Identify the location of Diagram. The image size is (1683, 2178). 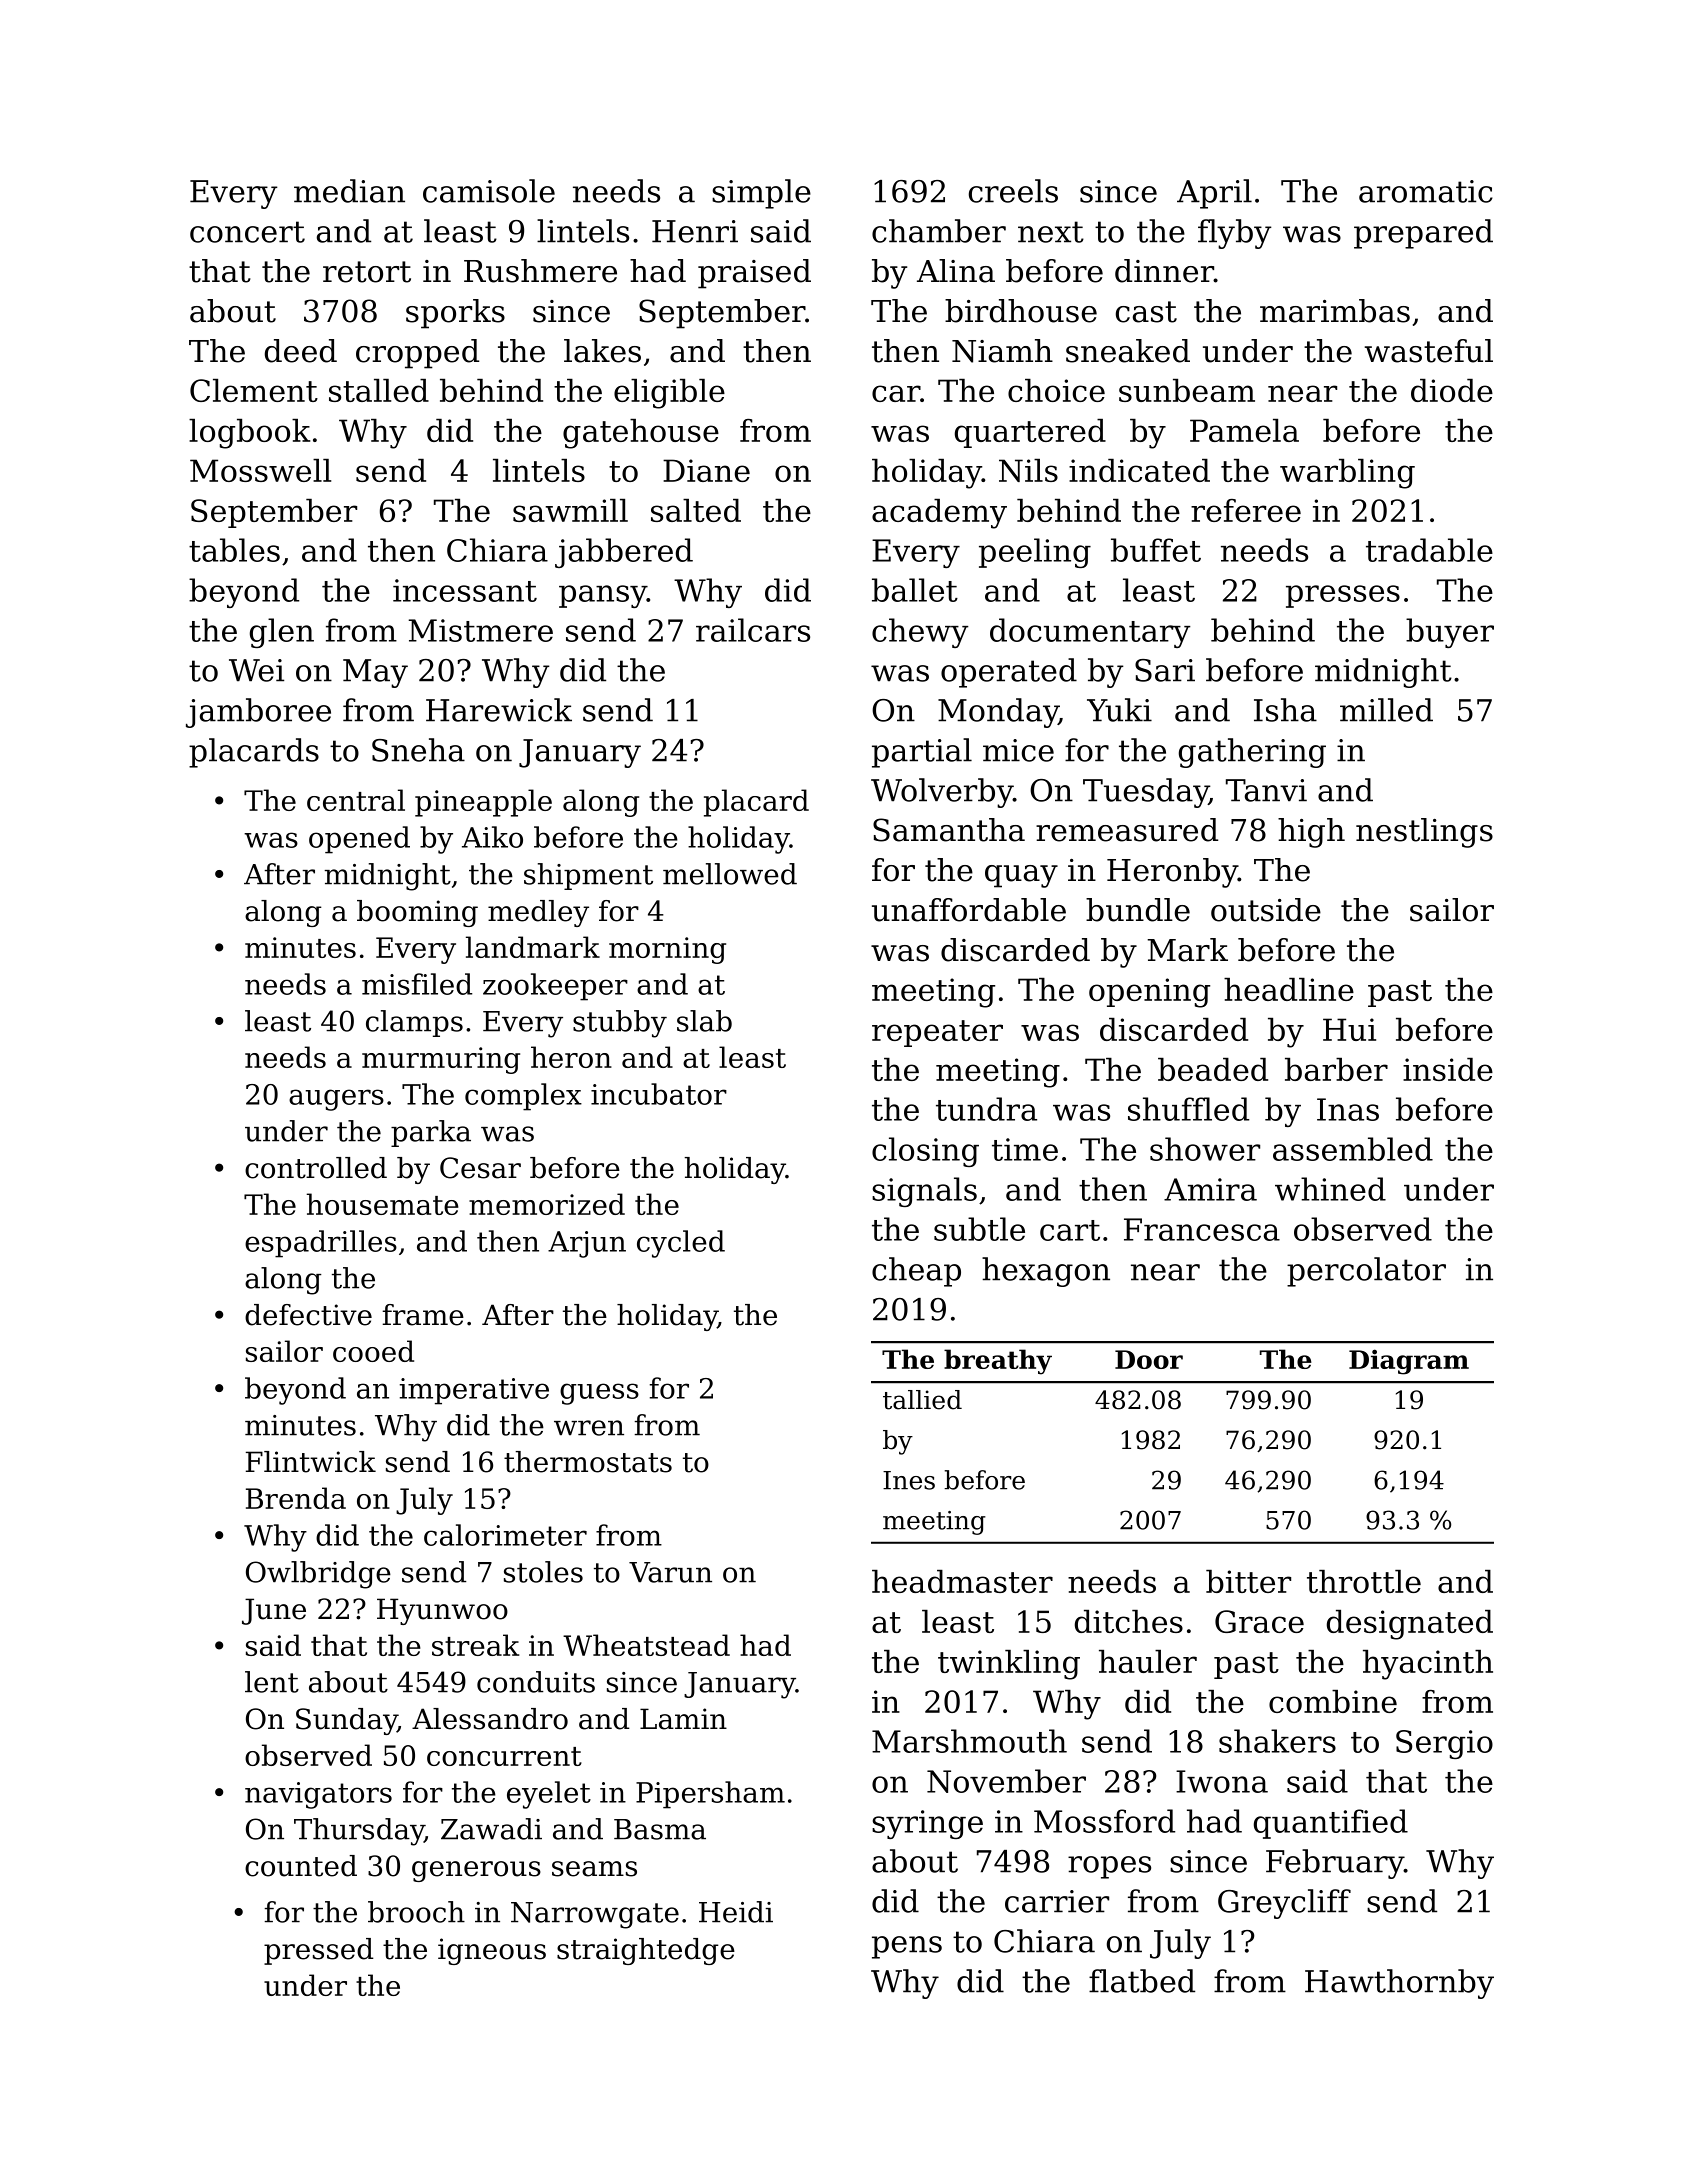
(1409, 1362).
